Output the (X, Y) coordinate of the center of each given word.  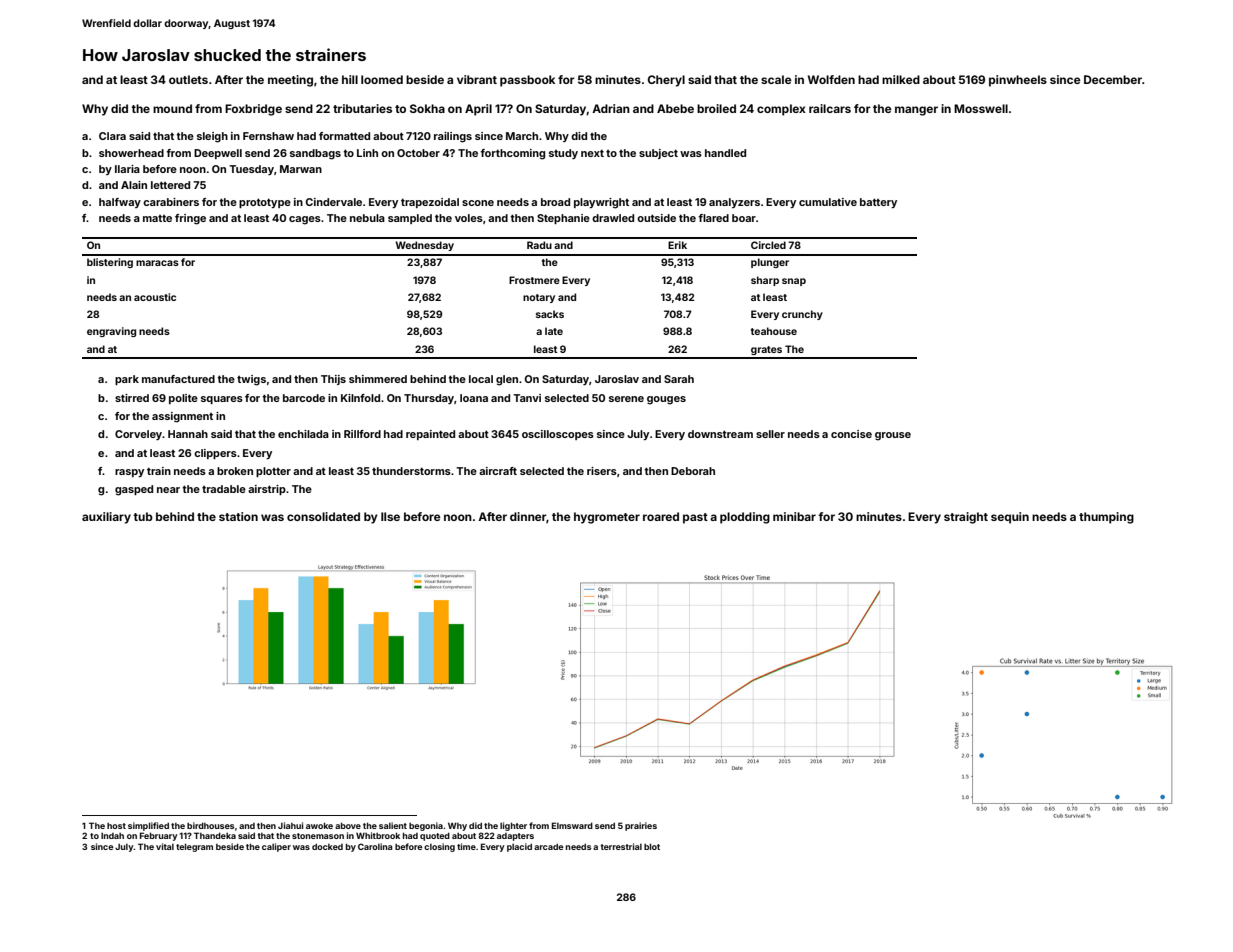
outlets (188, 79)
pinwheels (1018, 81)
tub (143, 516)
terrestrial (621, 846)
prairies (641, 826)
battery (878, 203)
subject (658, 154)
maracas (157, 263)
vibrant (477, 79)
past (695, 518)
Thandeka (215, 835)
